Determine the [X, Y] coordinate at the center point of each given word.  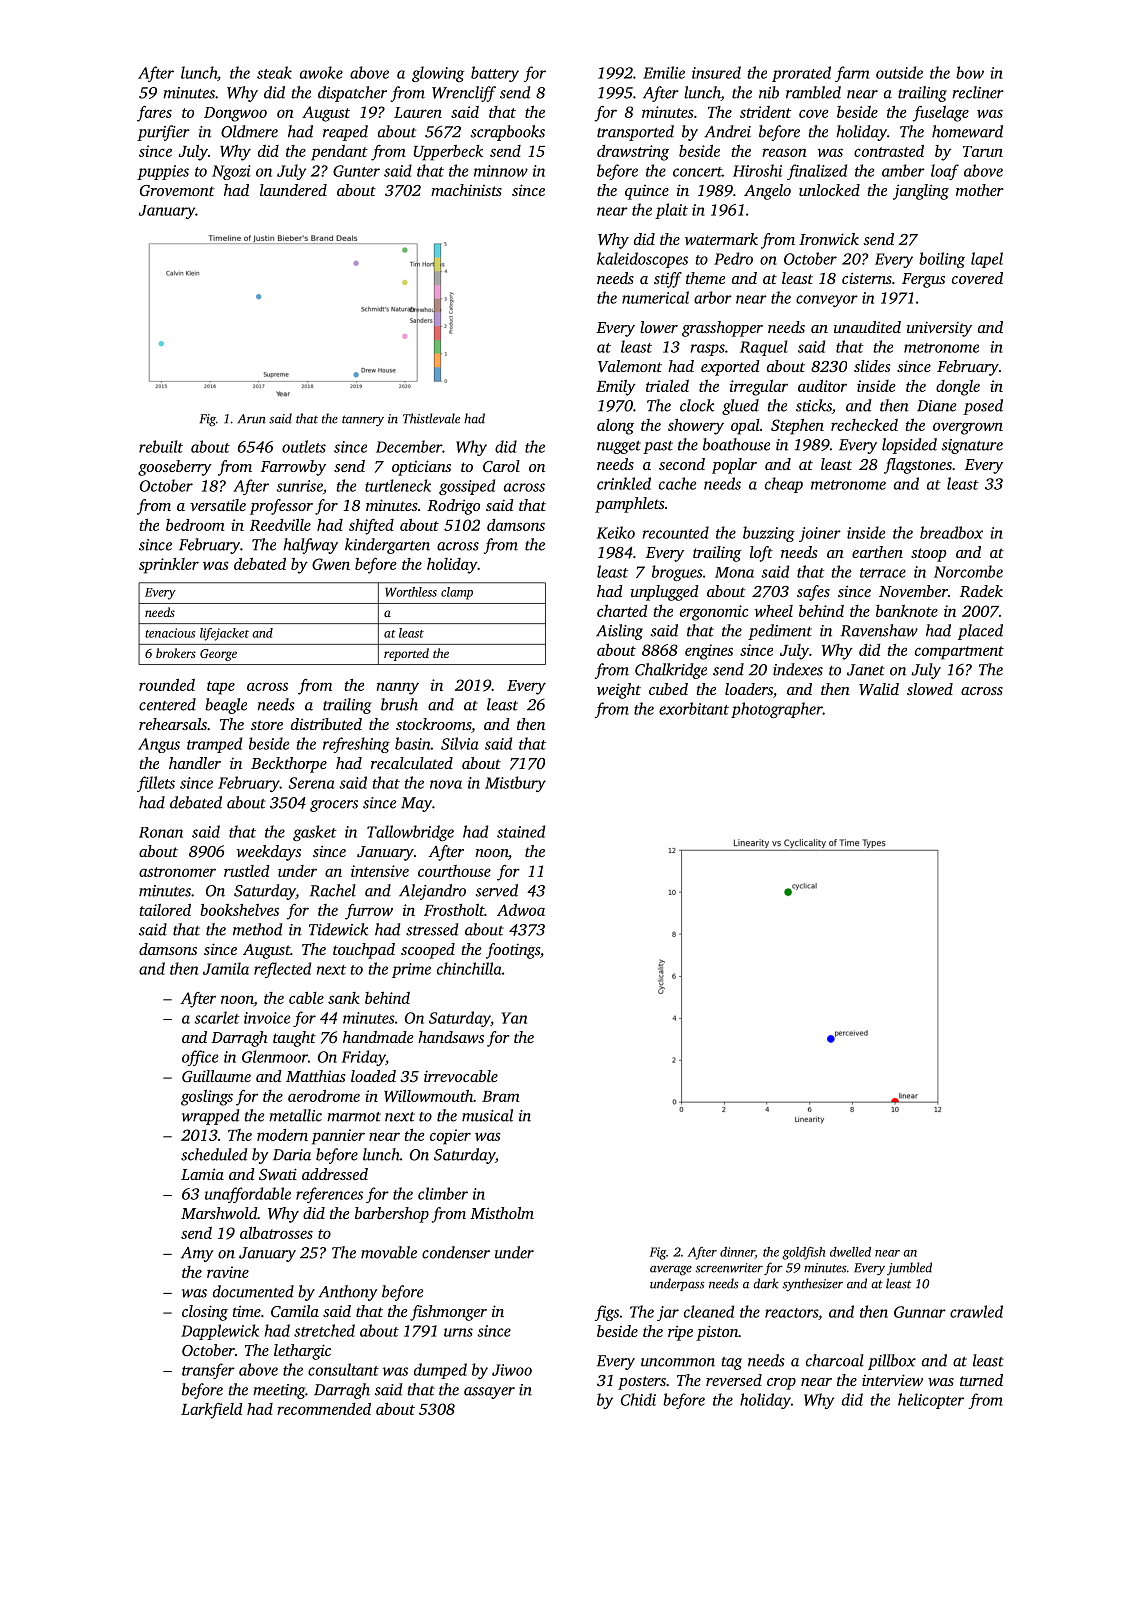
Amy [197, 1254]
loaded [373, 1076]
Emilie [664, 72]
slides [872, 366]
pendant [339, 153]
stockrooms [433, 724]
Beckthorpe [289, 765]
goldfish [803, 1253]
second [682, 464]
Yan [514, 1018]
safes [813, 593]
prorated [801, 74]
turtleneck [398, 485]
